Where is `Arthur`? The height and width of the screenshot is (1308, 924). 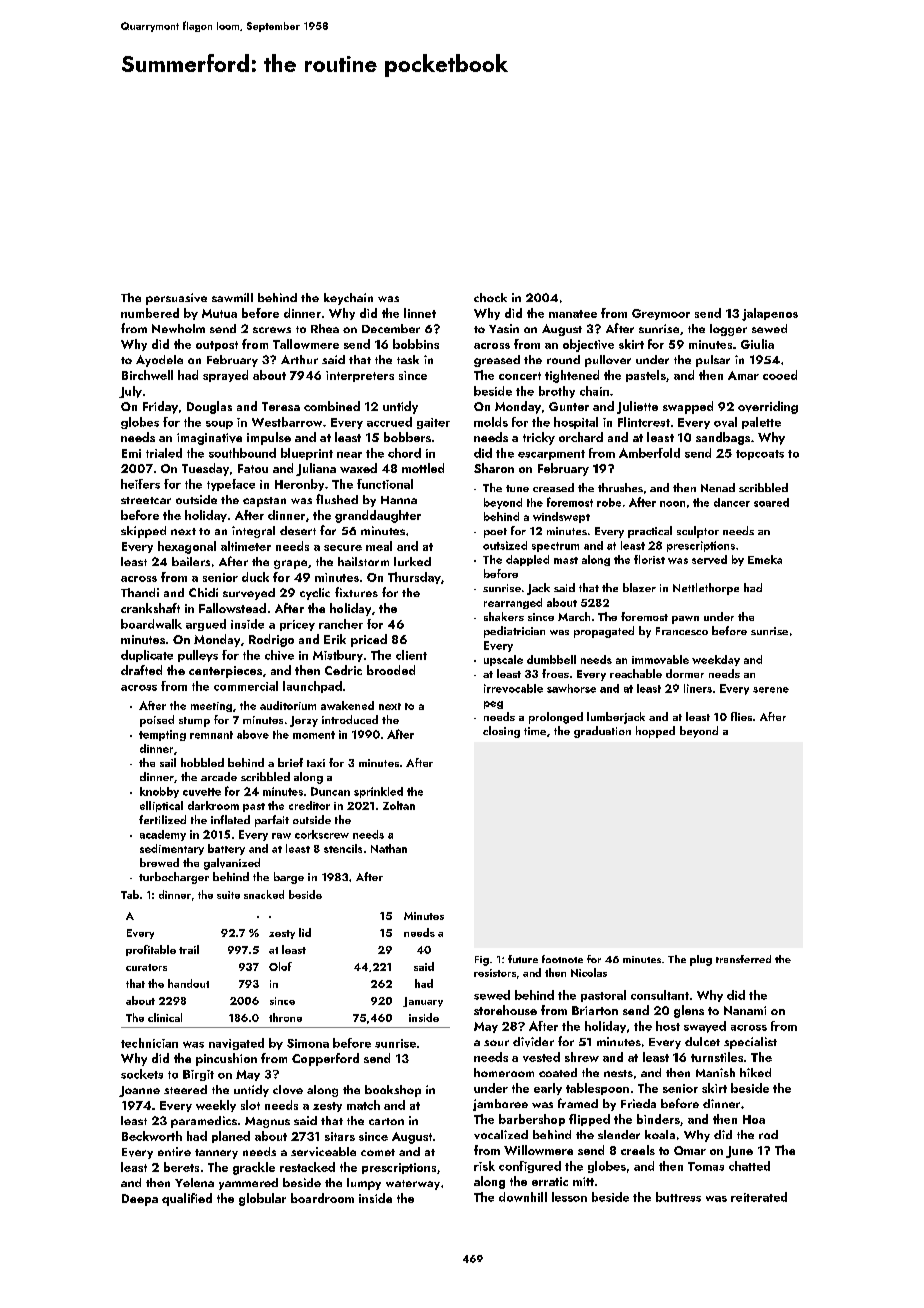
Arthur is located at coordinates (299, 359).
